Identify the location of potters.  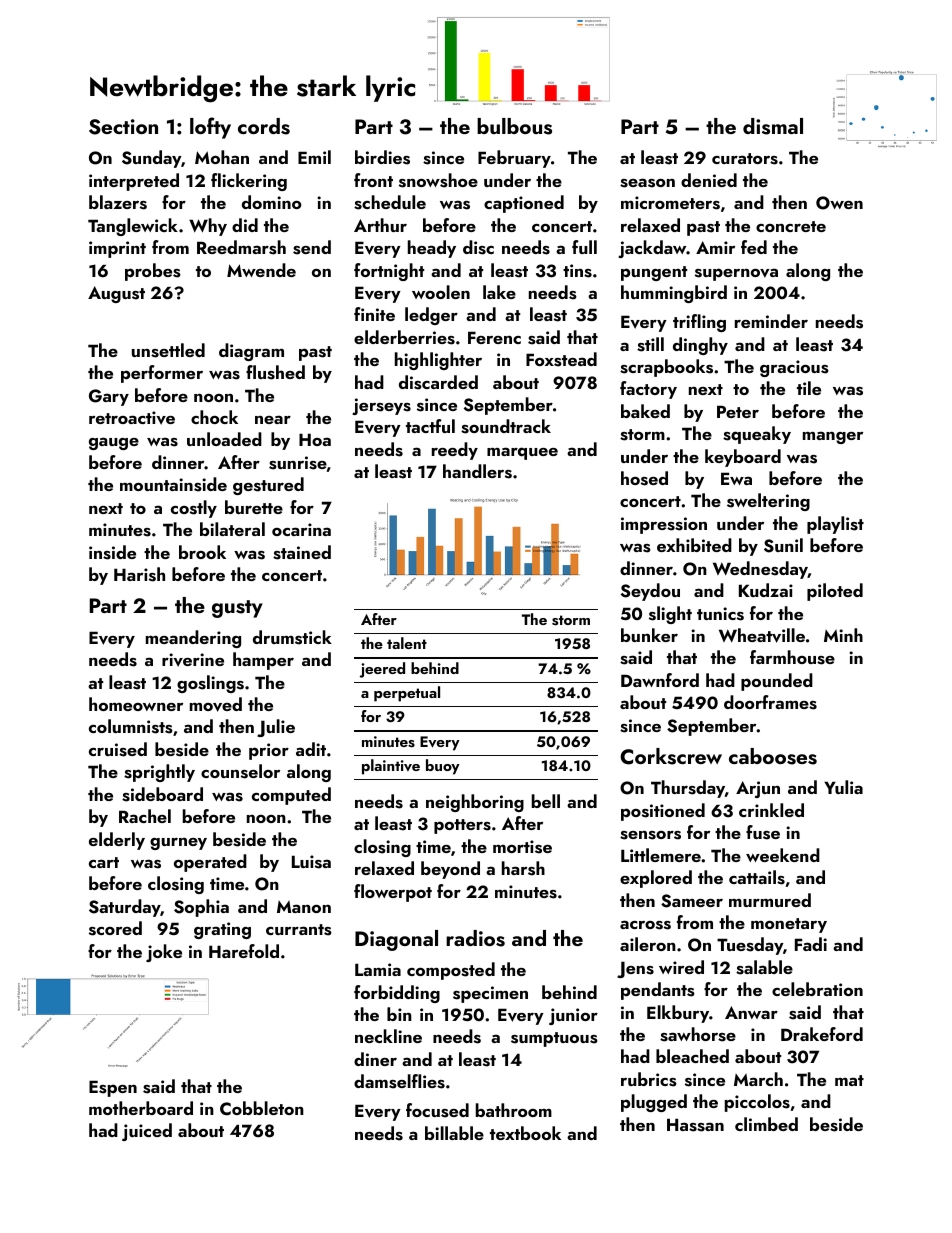
(462, 826).
